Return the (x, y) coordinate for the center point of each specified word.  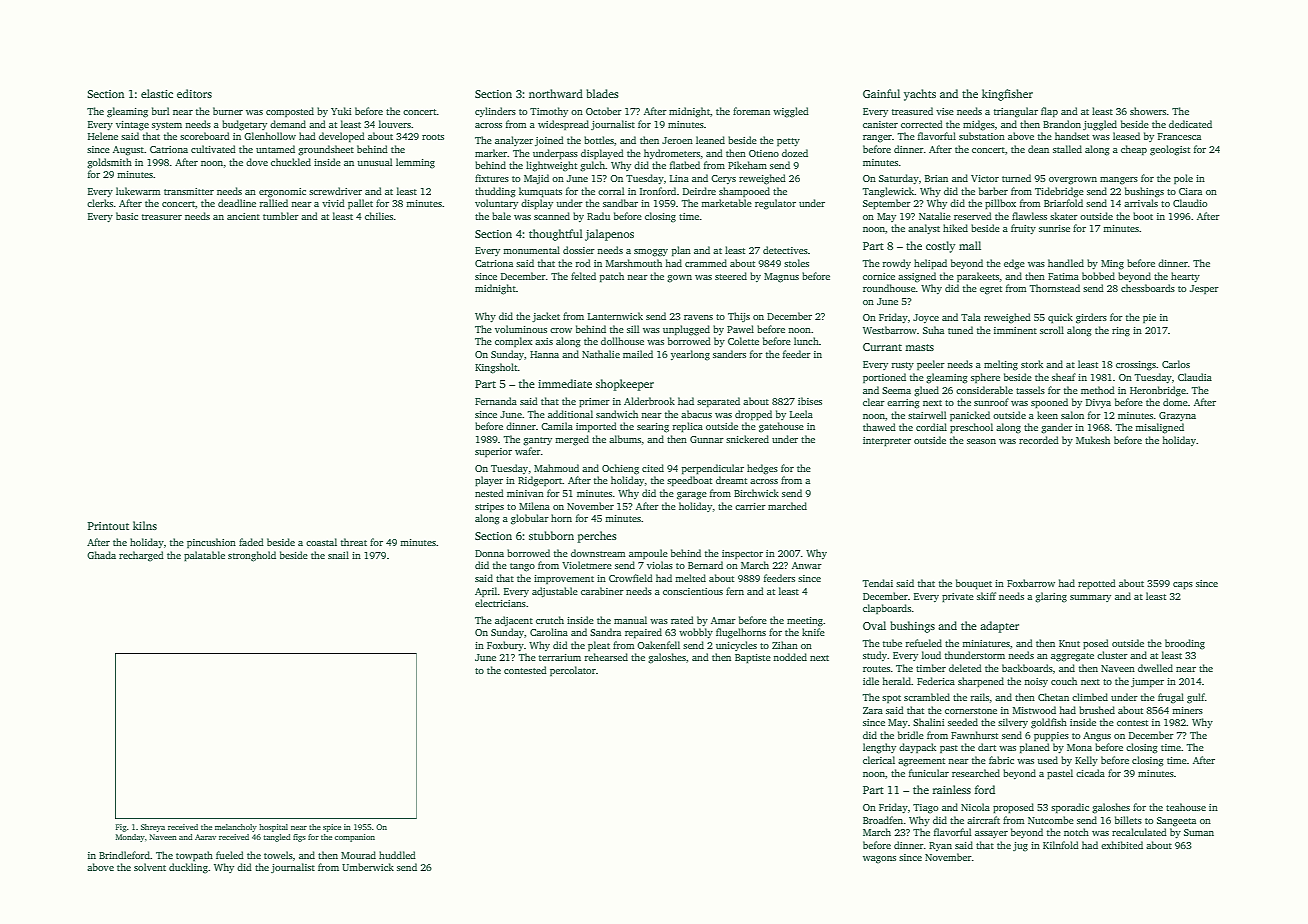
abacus (696, 414)
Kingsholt (496, 368)
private (958, 598)
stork (1032, 364)
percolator (573, 671)
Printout (108, 526)
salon (1072, 415)
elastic (157, 93)
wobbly (696, 633)
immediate (565, 383)
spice (332, 828)
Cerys (723, 179)
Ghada (101, 555)
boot (1143, 216)
